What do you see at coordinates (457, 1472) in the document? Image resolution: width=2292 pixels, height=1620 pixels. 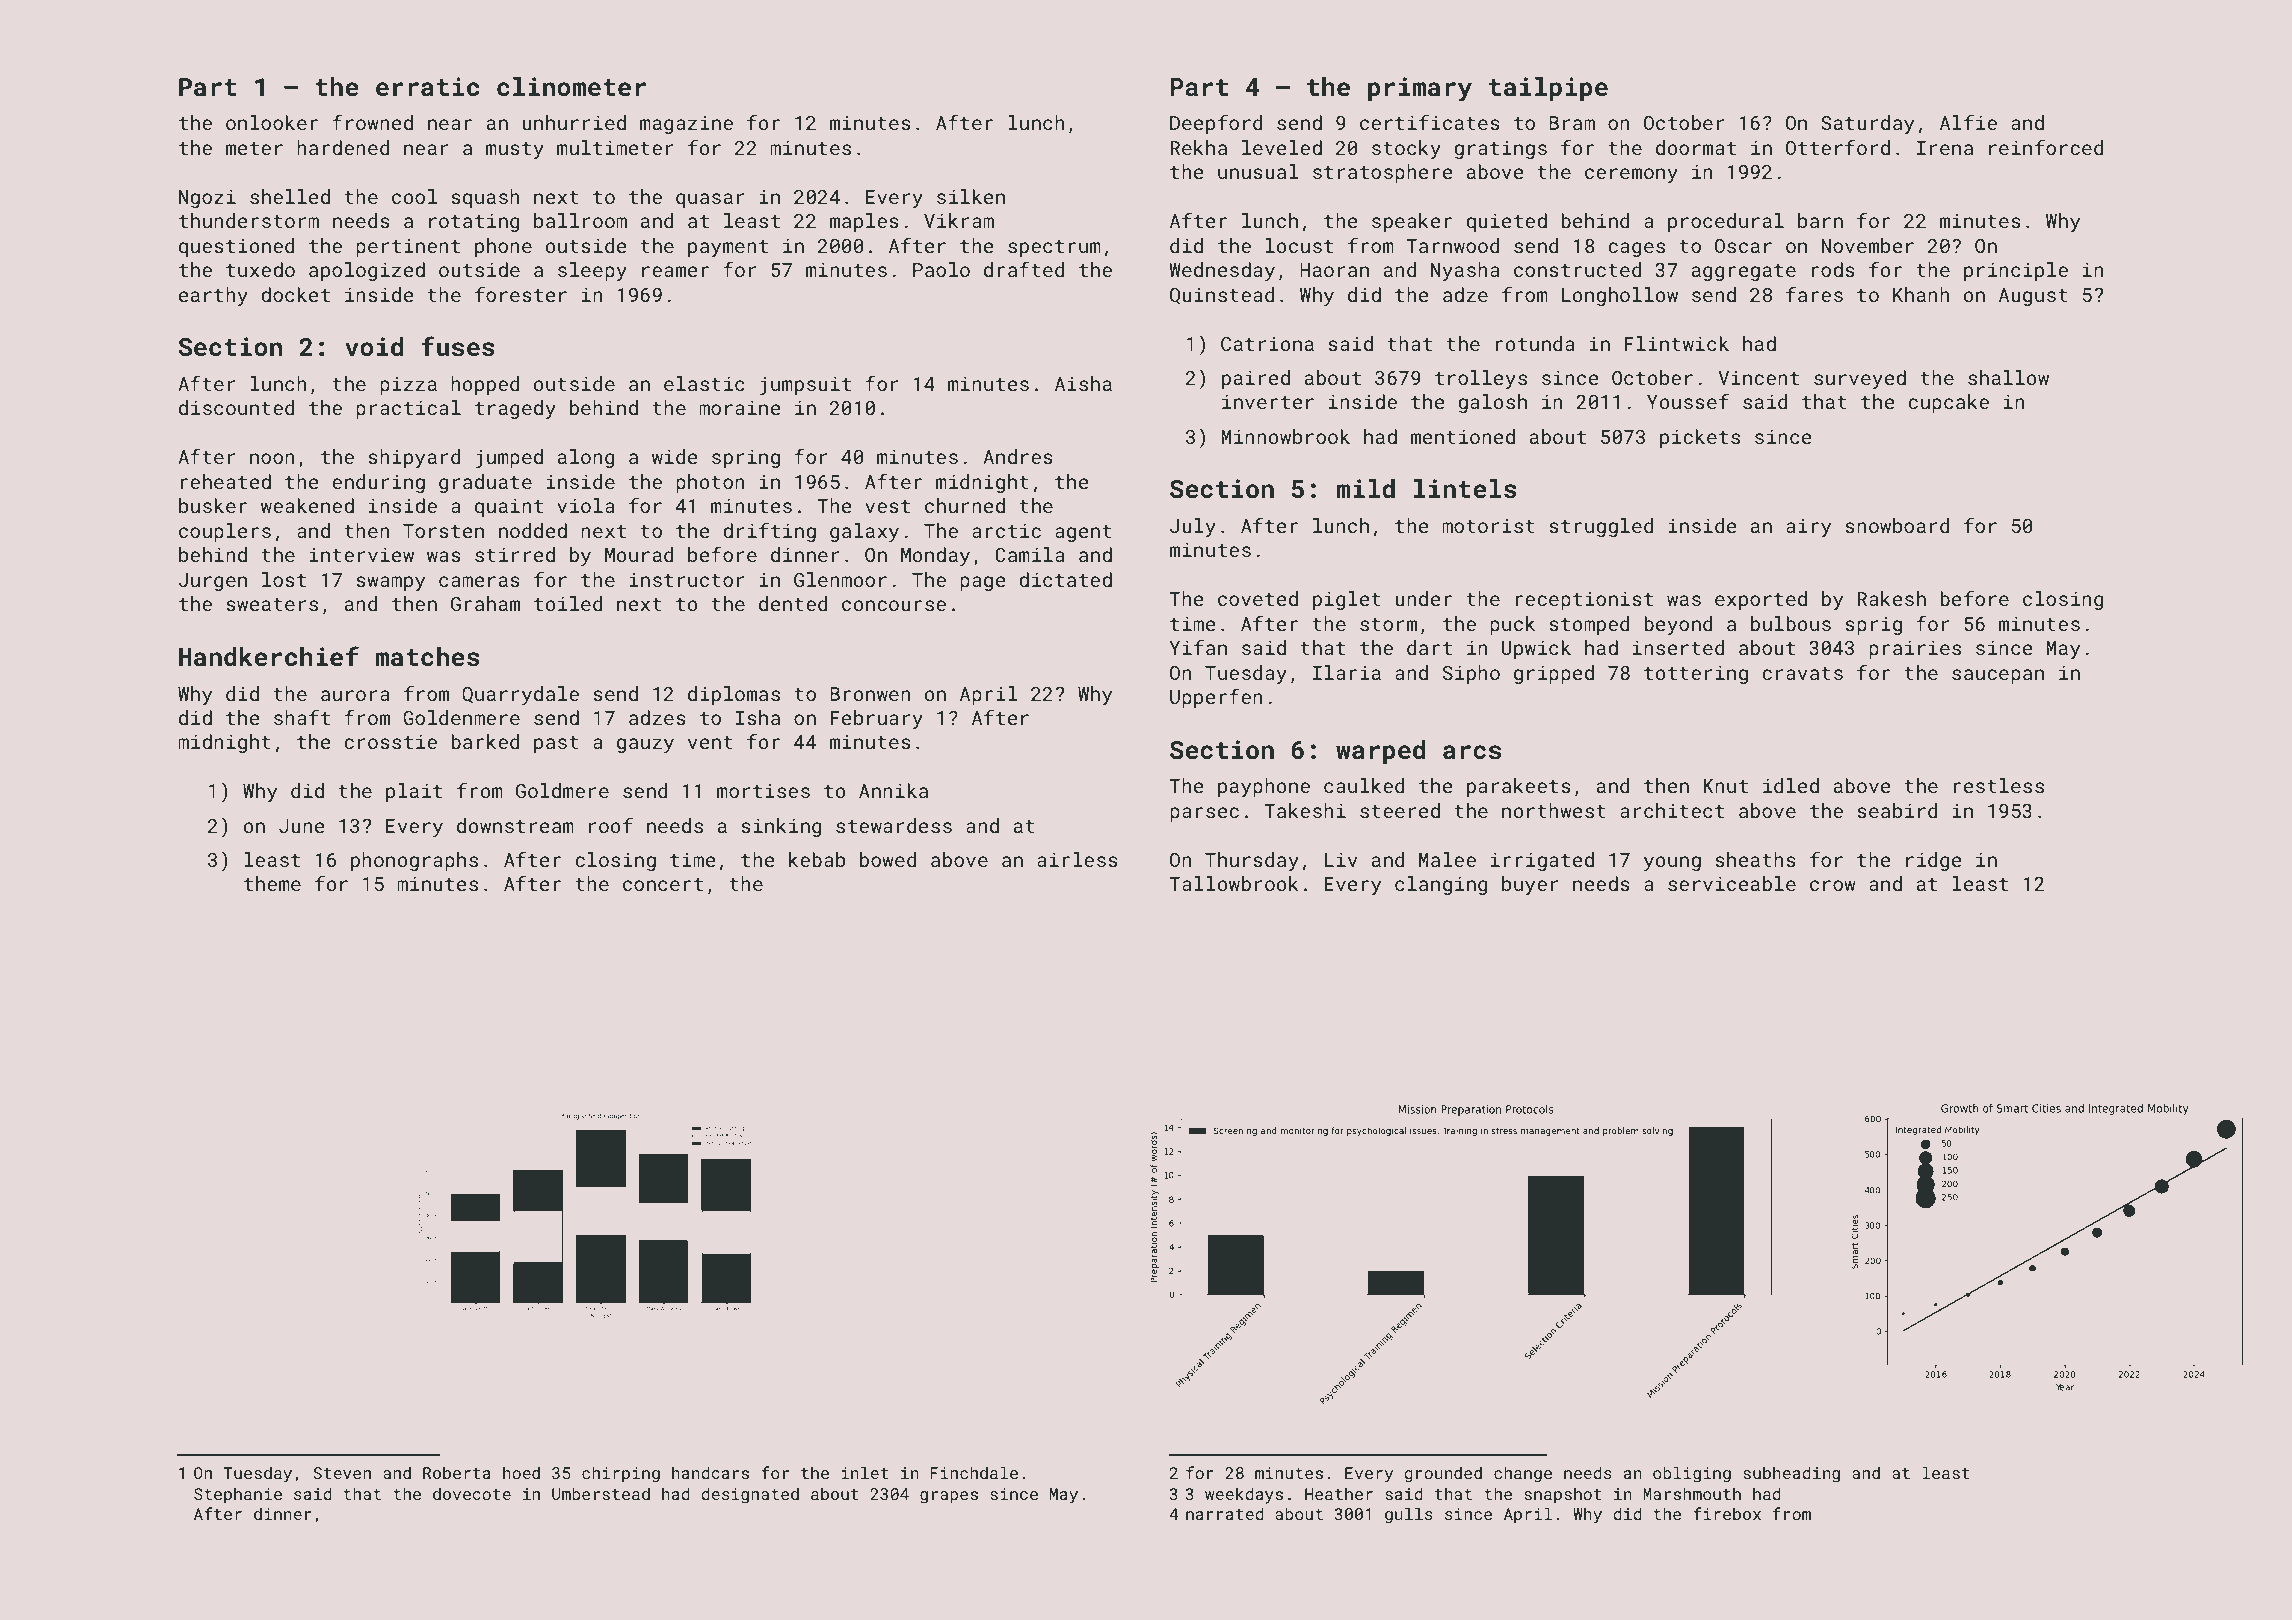 I see `Roberta` at bounding box center [457, 1472].
